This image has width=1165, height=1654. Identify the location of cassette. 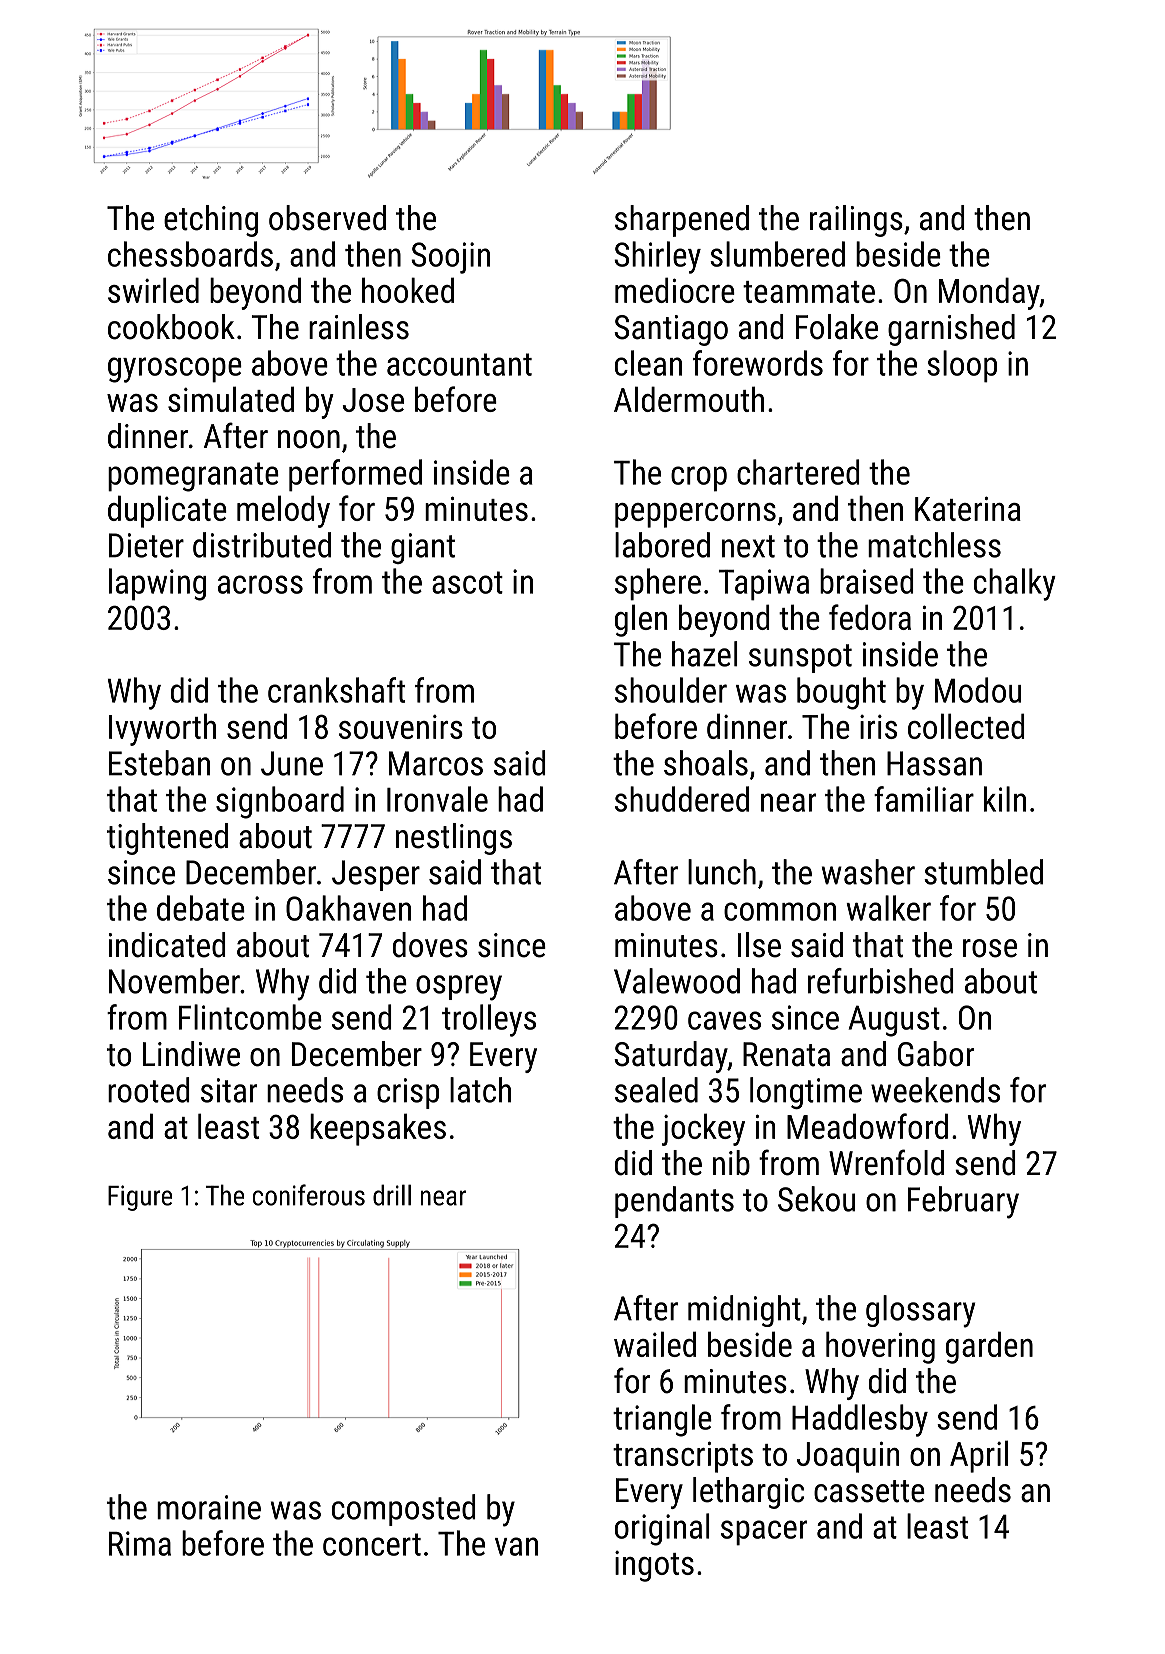
(869, 1491).
